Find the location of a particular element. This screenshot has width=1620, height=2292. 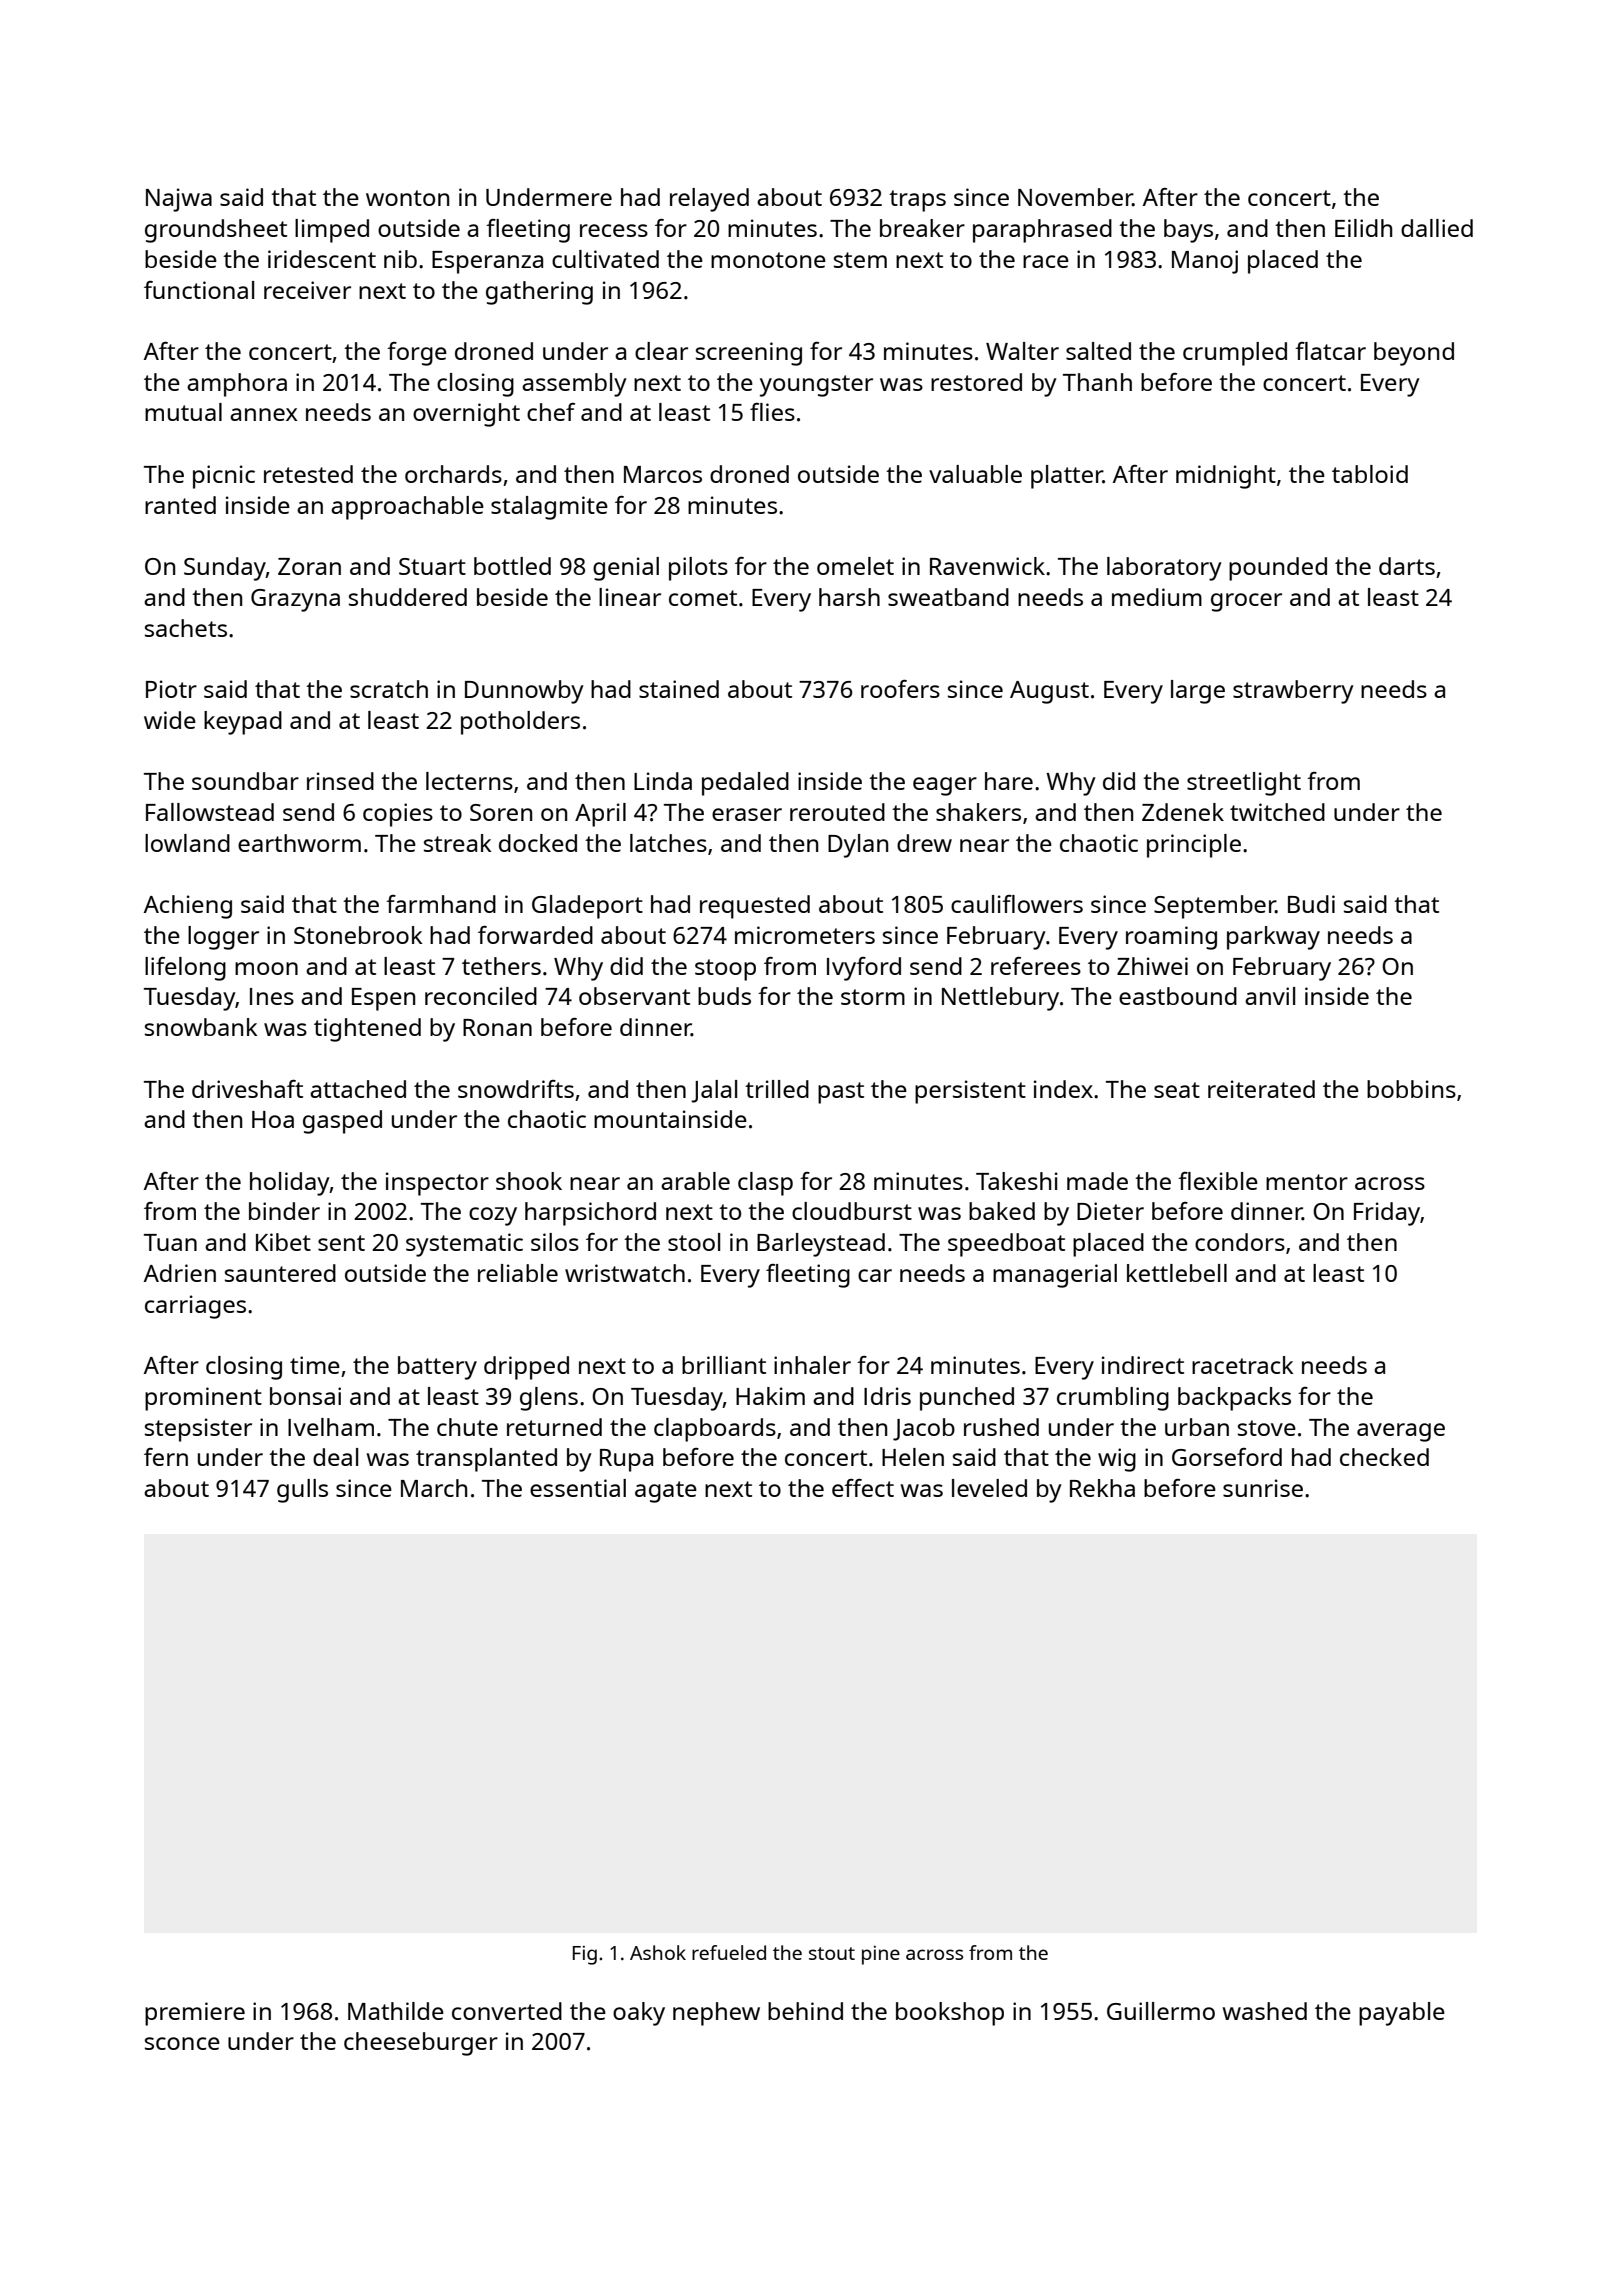

persistent is located at coordinates (970, 1092).
